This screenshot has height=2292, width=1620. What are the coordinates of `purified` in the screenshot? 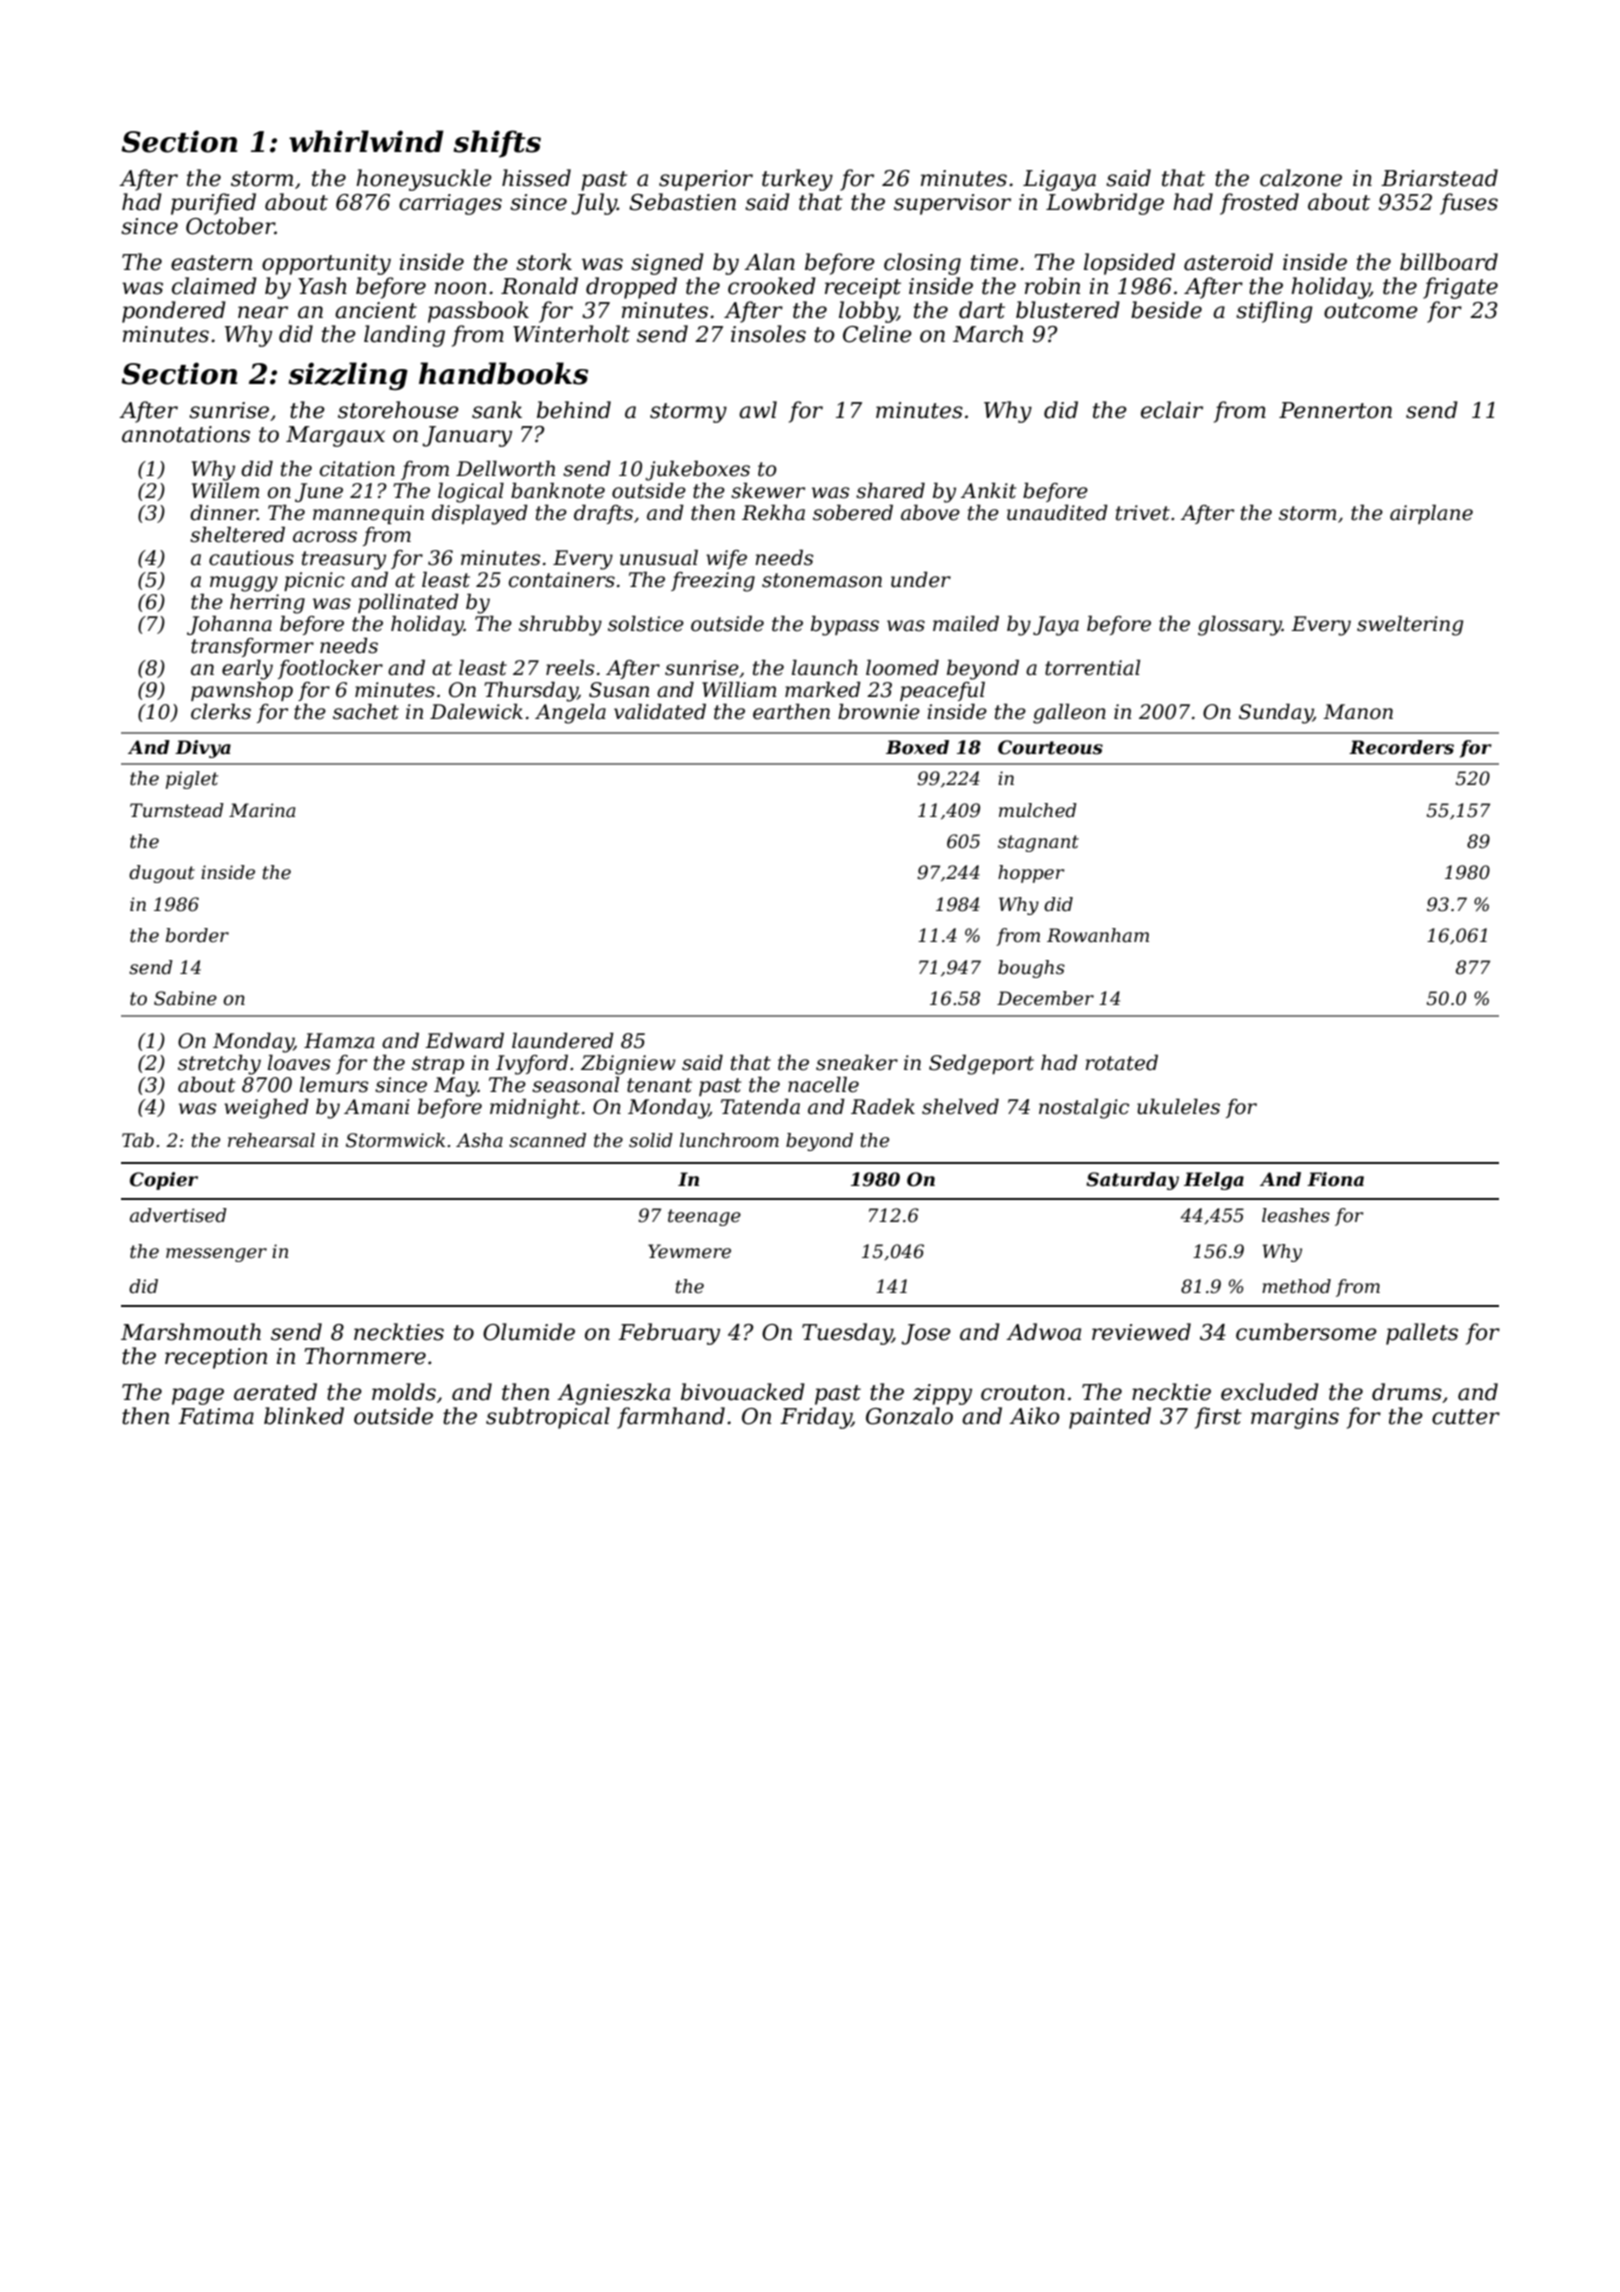 It's located at (213, 204).
